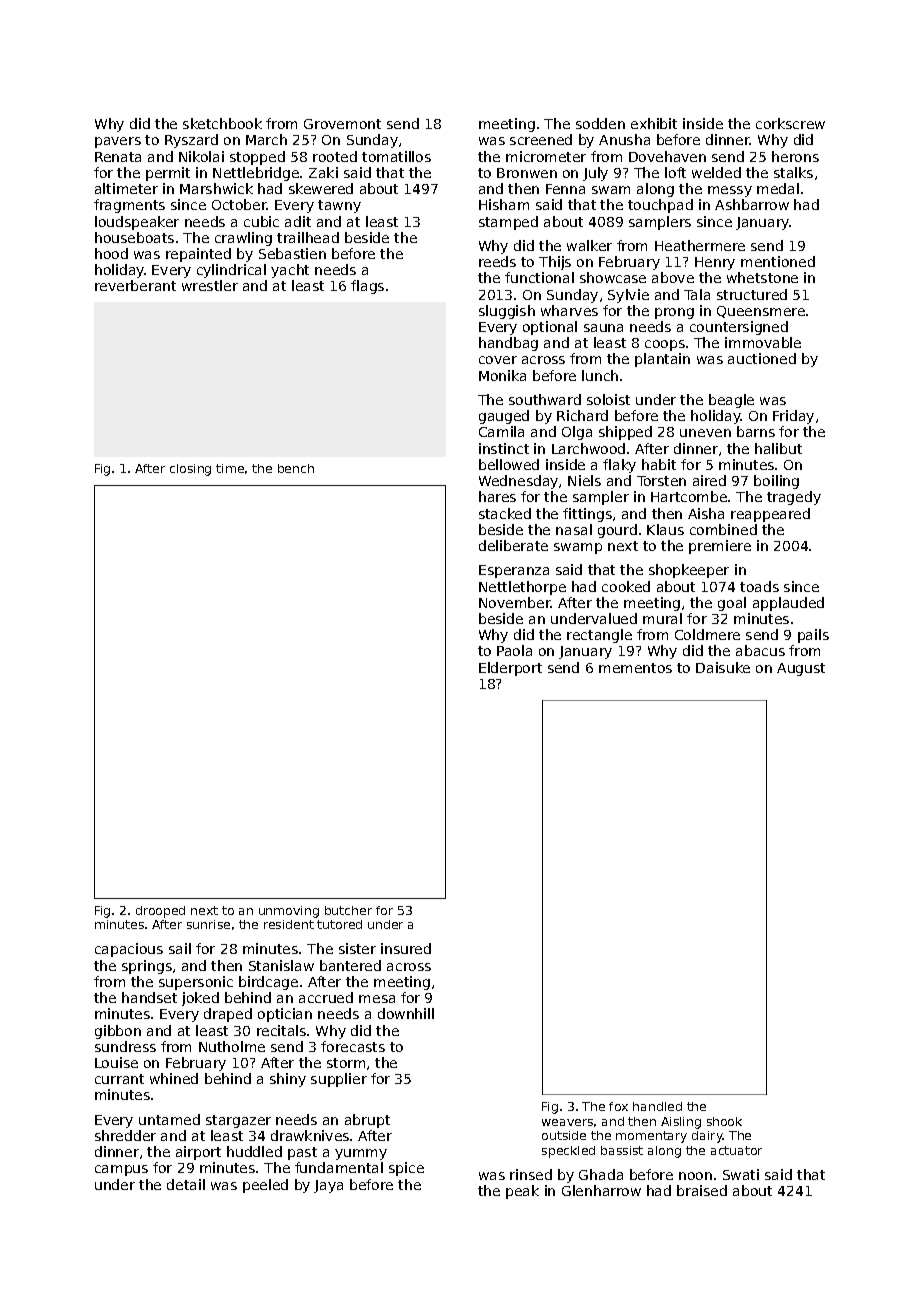 The height and width of the screenshot is (1308, 924). Describe the element at coordinates (339, 206) in the screenshot. I see `tawny` at that location.
